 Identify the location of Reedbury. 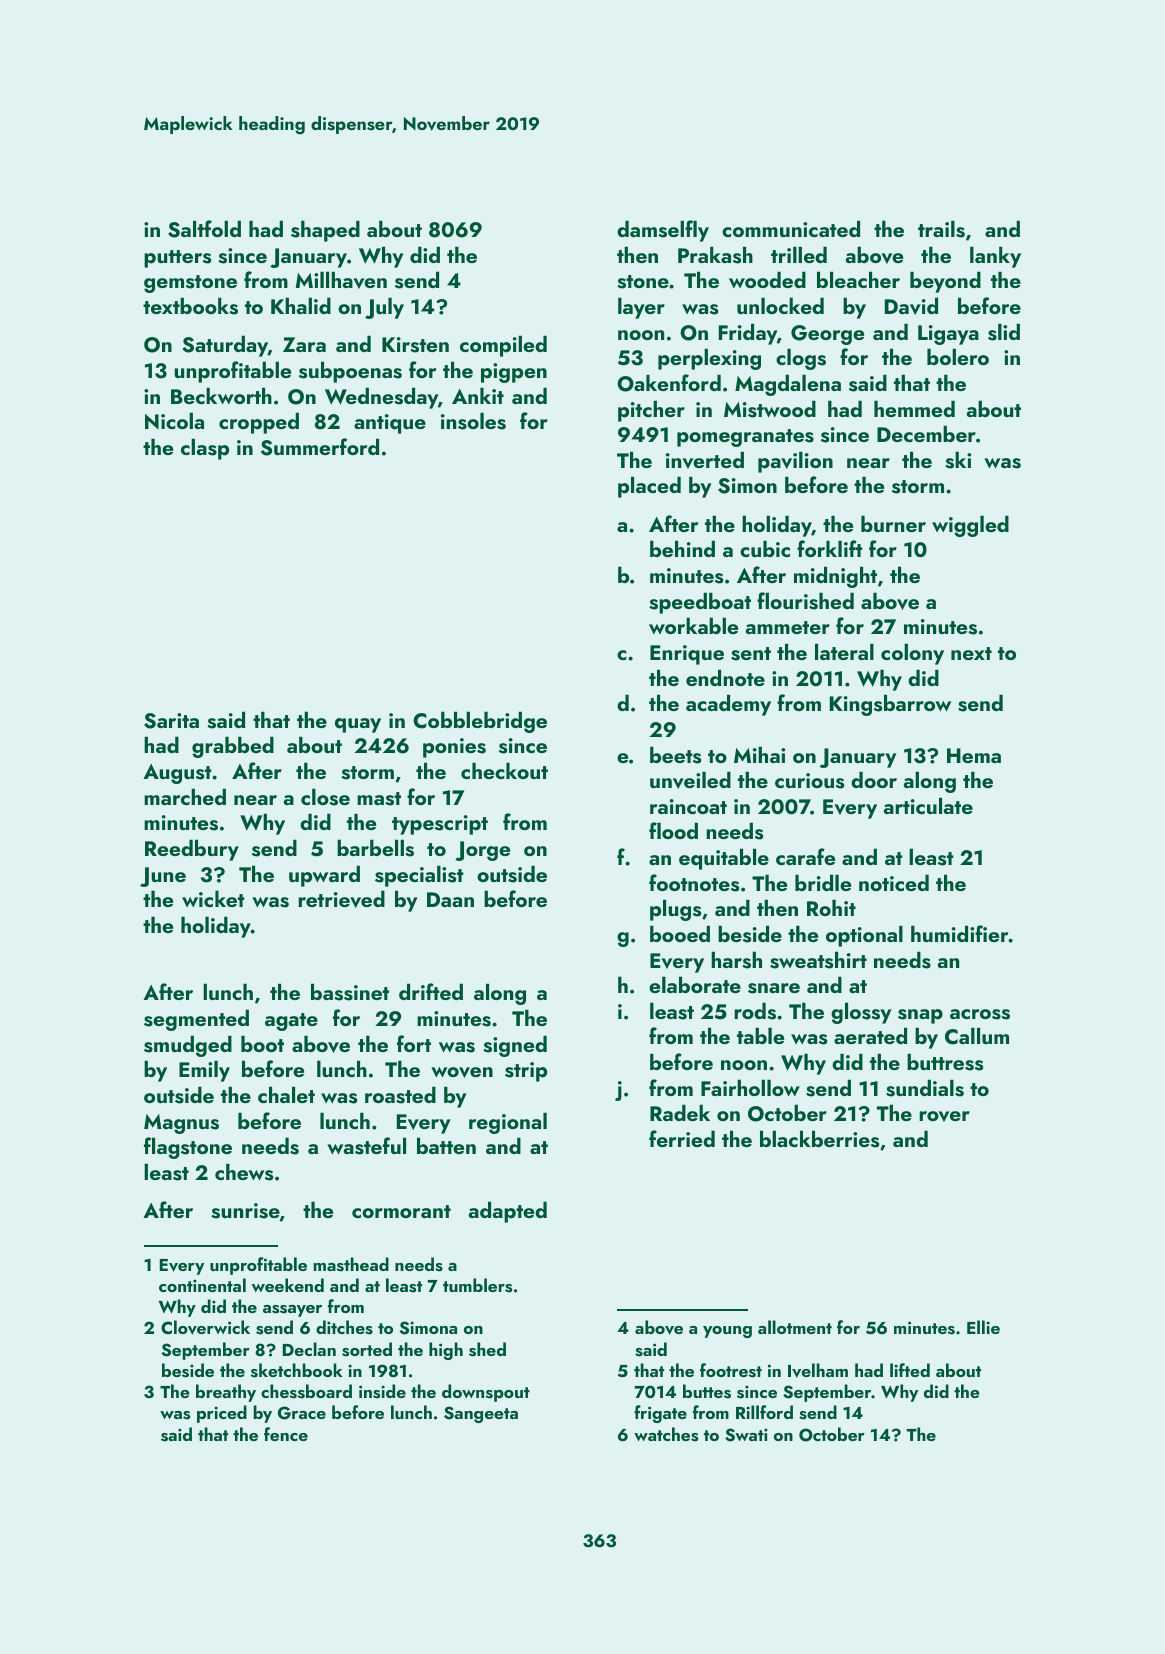
(192, 850).
